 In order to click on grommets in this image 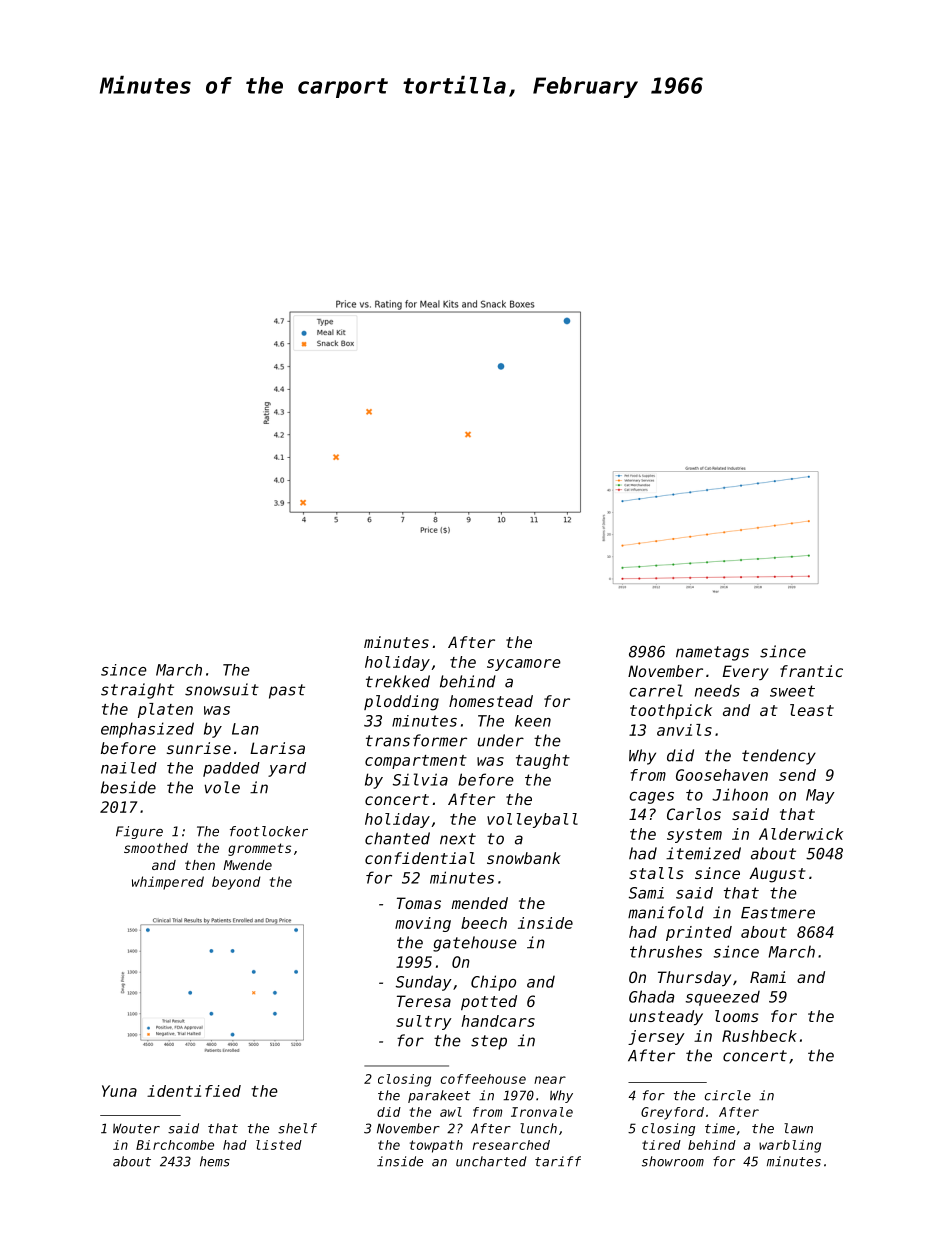, I will do `click(259, 849)`.
